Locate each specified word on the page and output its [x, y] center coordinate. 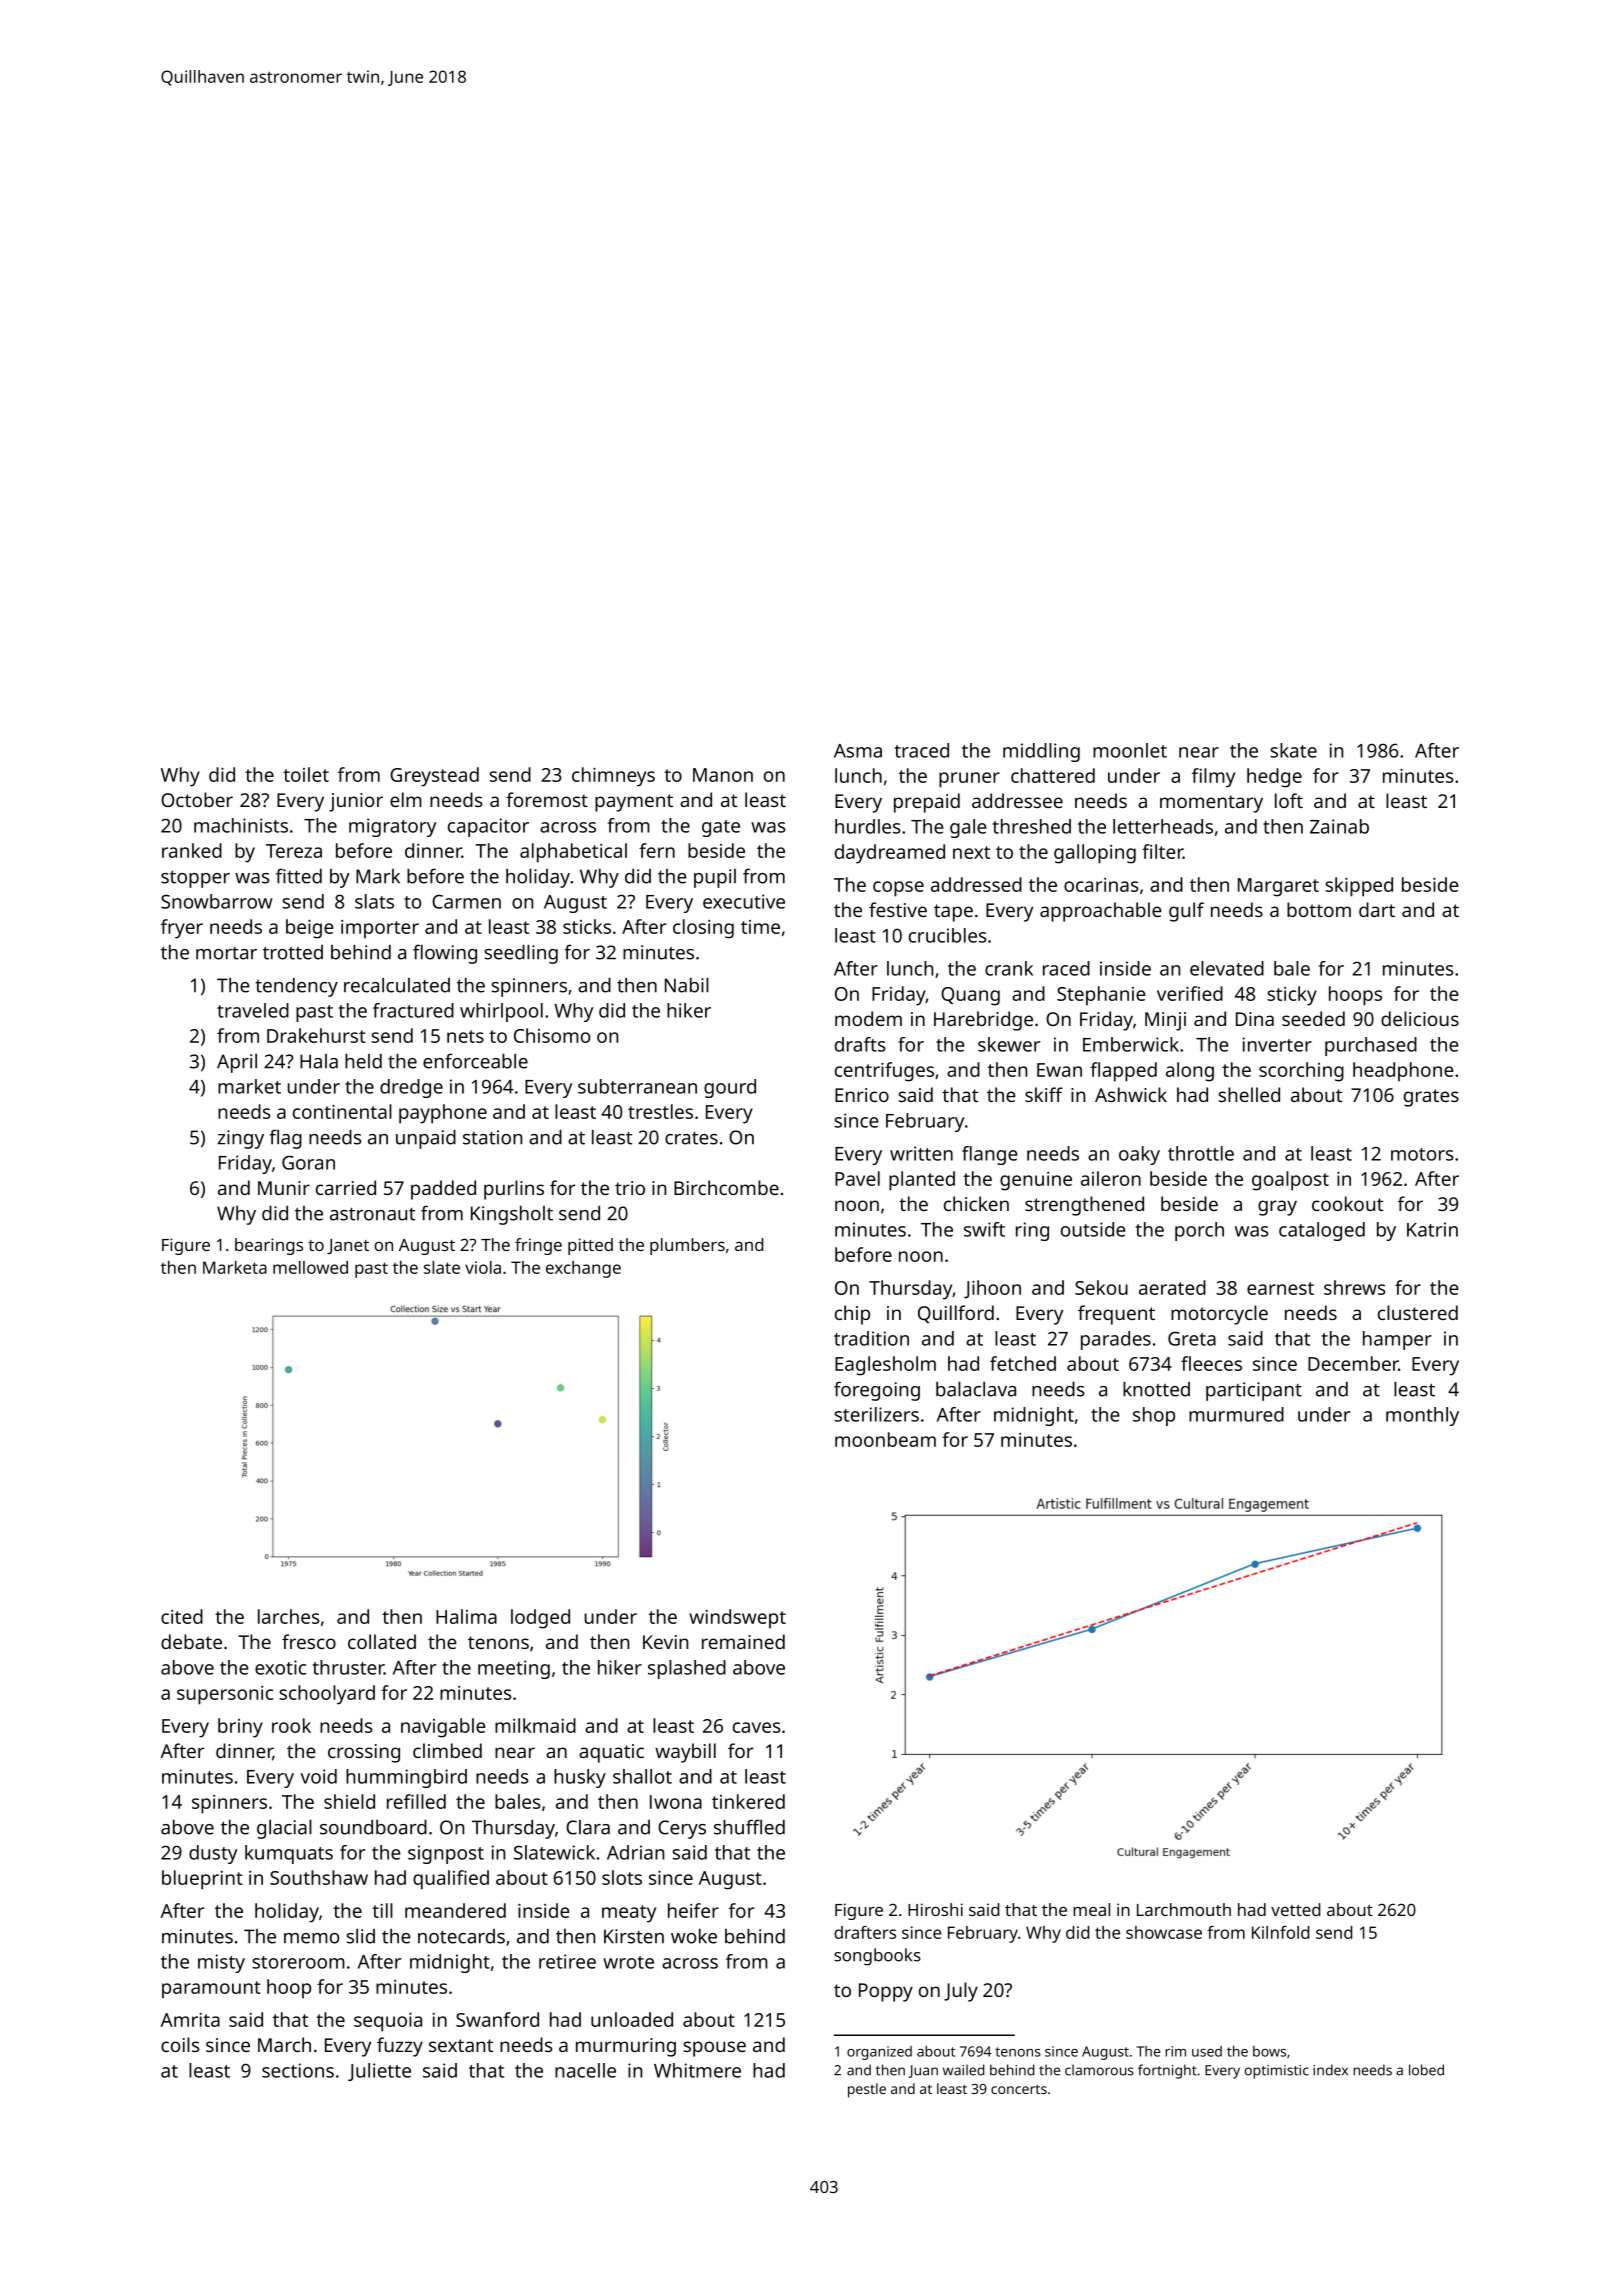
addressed [976, 884]
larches [288, 1616]
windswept [737, 1619]
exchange [583, 1269]
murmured [1236, 1414]
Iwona [676, 1802]
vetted [1295, 1909]
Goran [308, 1162]
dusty [213, 1854]
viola [483, 1267]
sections [298, 2070]
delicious [1420, 1018]
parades [1116, 1340]
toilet [306, 774]
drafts [860, 1044]
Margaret [1278, 887]
